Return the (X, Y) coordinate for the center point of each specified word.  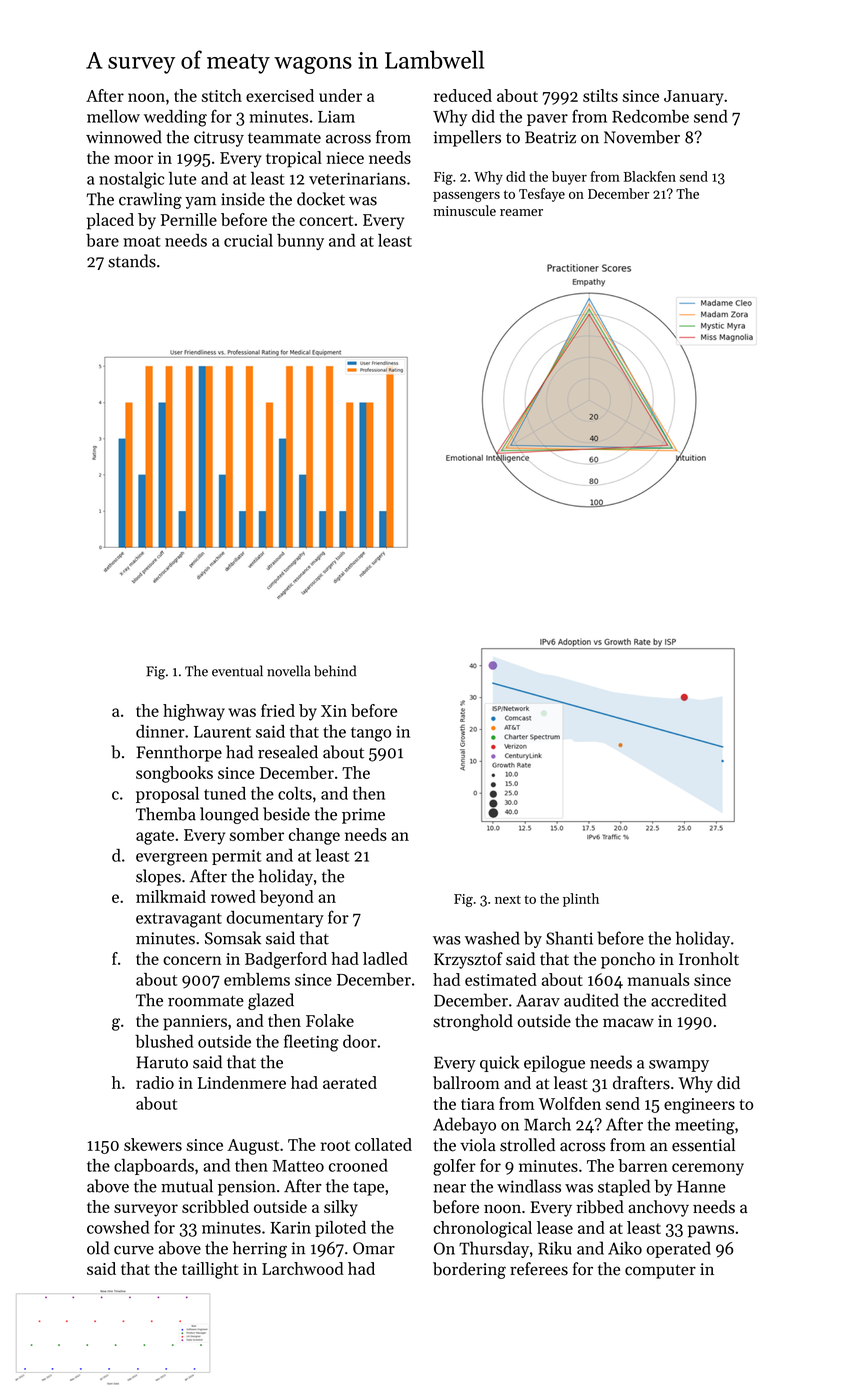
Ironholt (709, 959)
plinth (581, 900)
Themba (166, 814)
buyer (569, 178)
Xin (334, 711)
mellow (113, 116)
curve (134, 1250)
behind (335, 671)
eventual (237, 671)
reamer (521, 212)
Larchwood (303, 1268)
